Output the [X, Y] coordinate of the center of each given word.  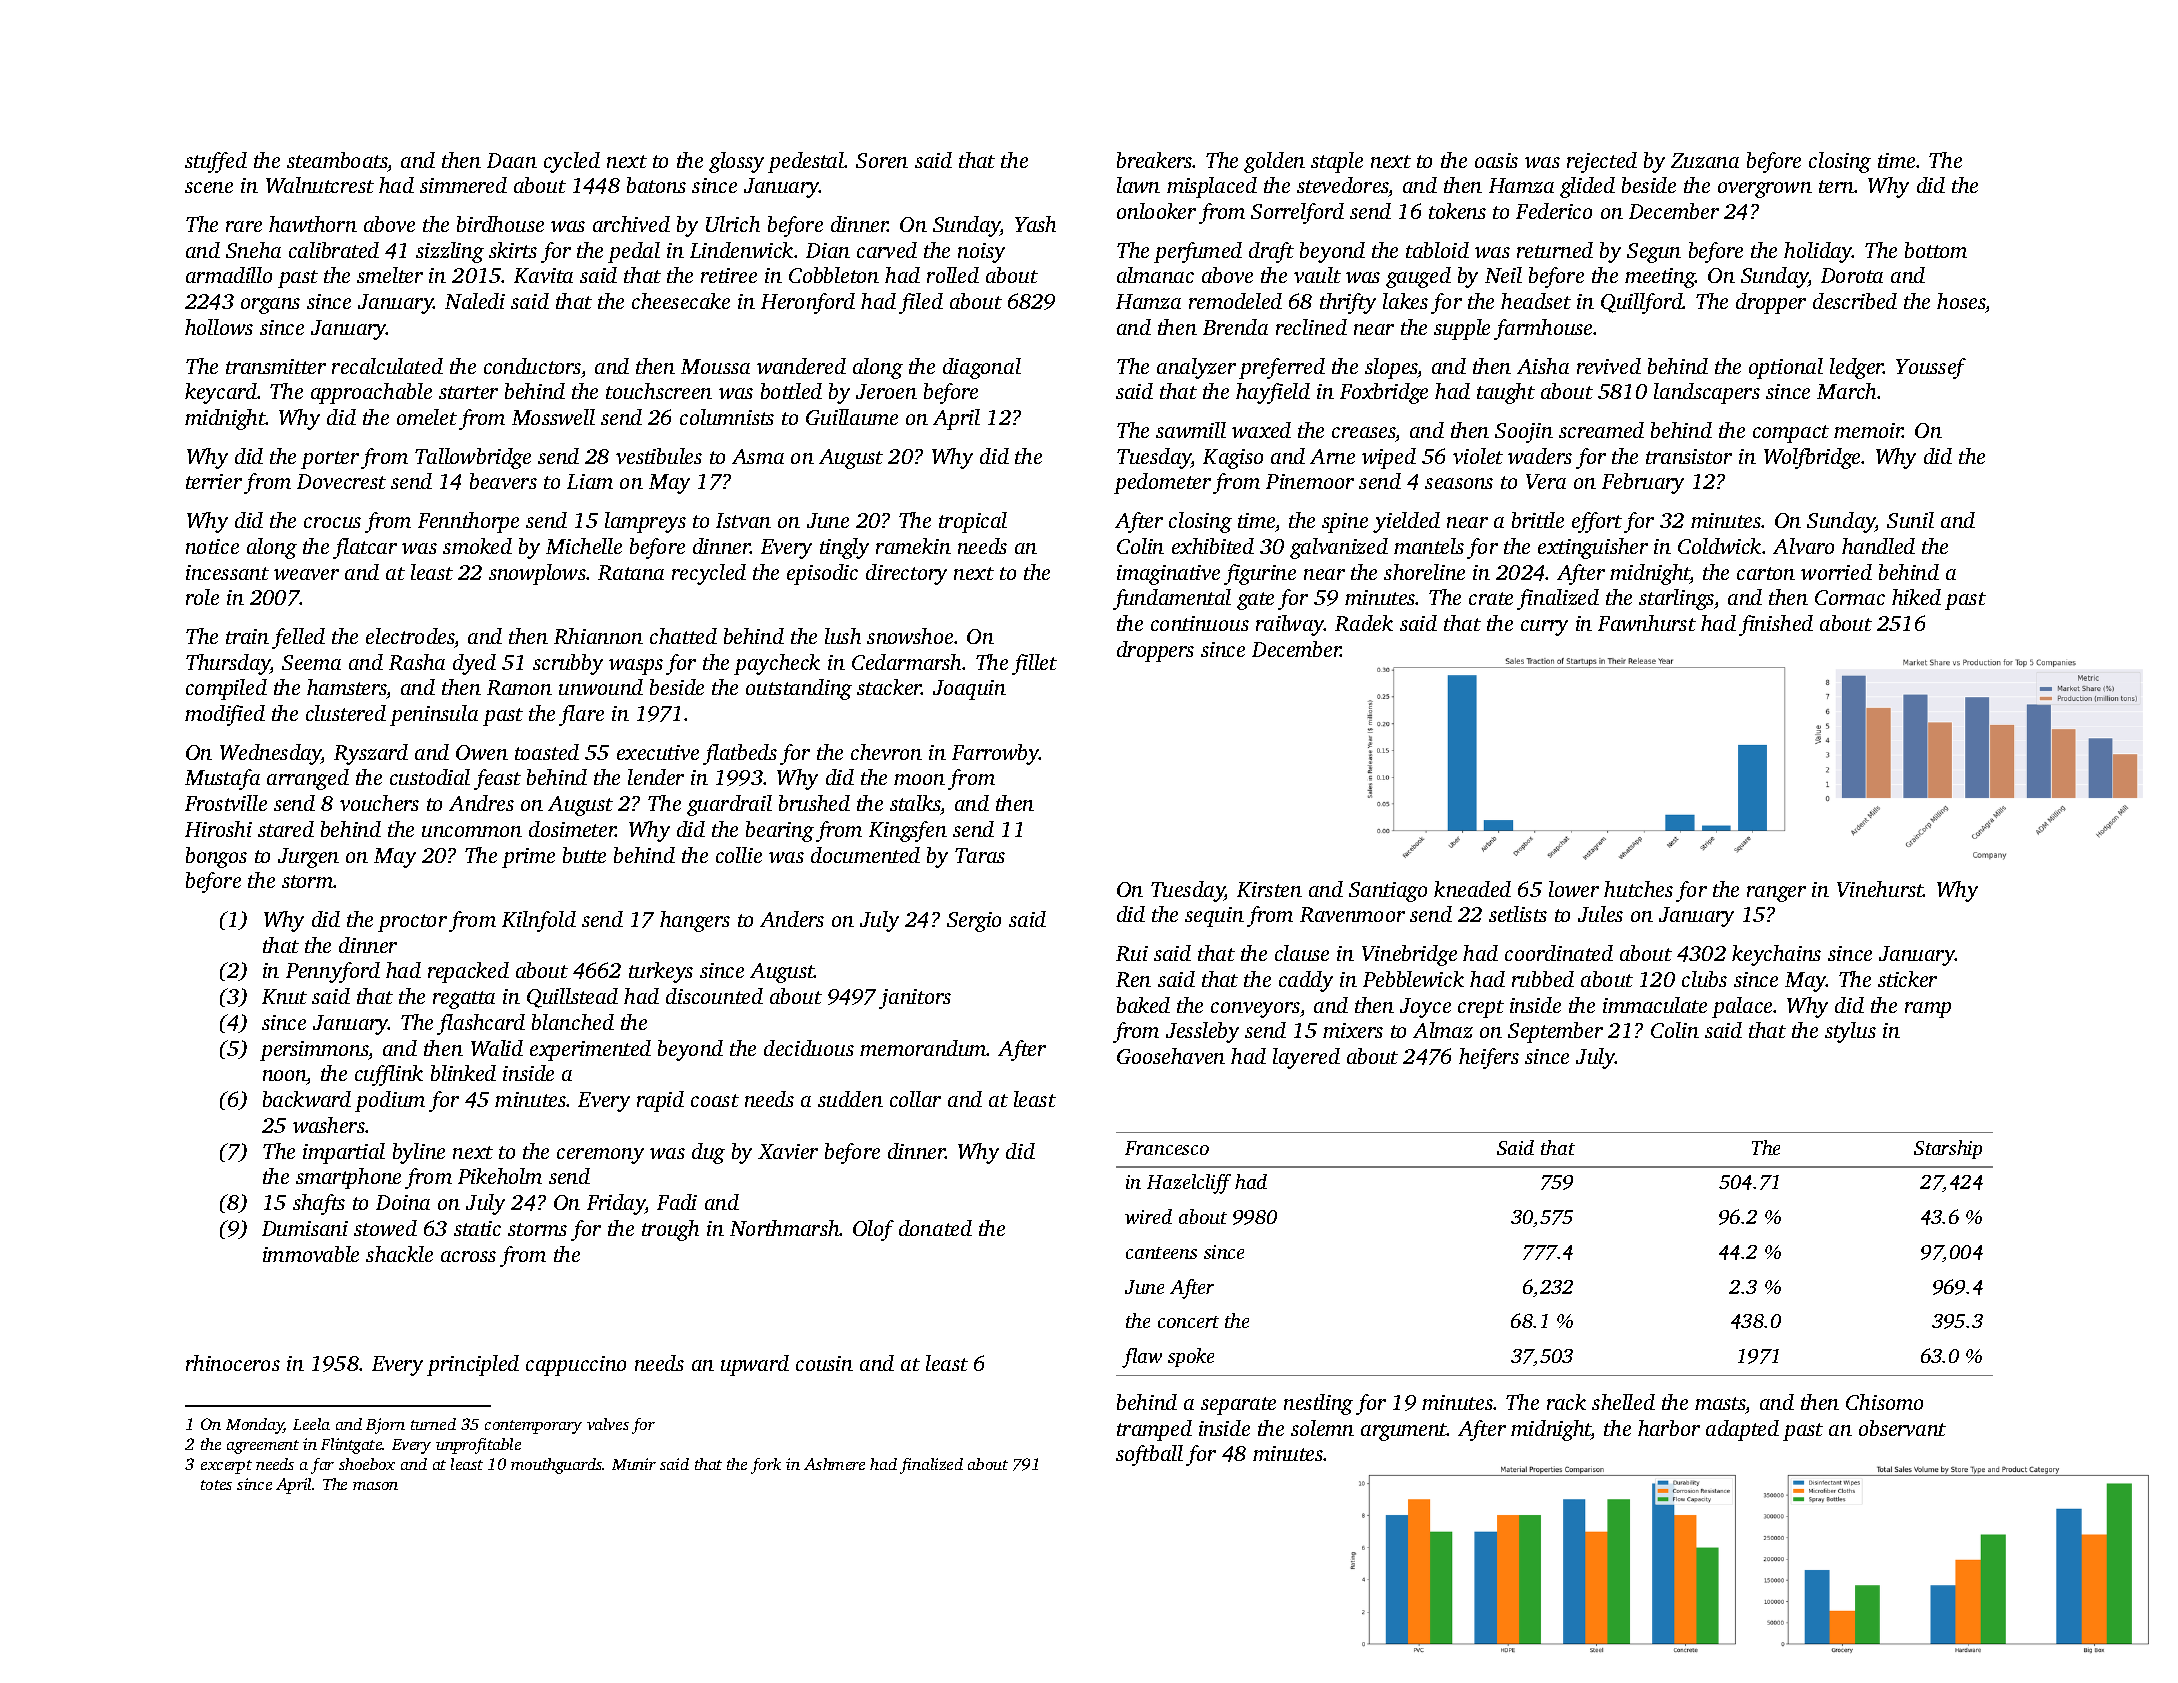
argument [1404, 1432]
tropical [973, 522]
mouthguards [557, 1466]
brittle [1538, 520]
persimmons [314, 1051]
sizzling [450, 252]
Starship [1948, 1149]
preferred [1282, 368]
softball [1149, 1455]
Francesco [1167, 1148]
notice [212, 546]
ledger [1857, 368]
